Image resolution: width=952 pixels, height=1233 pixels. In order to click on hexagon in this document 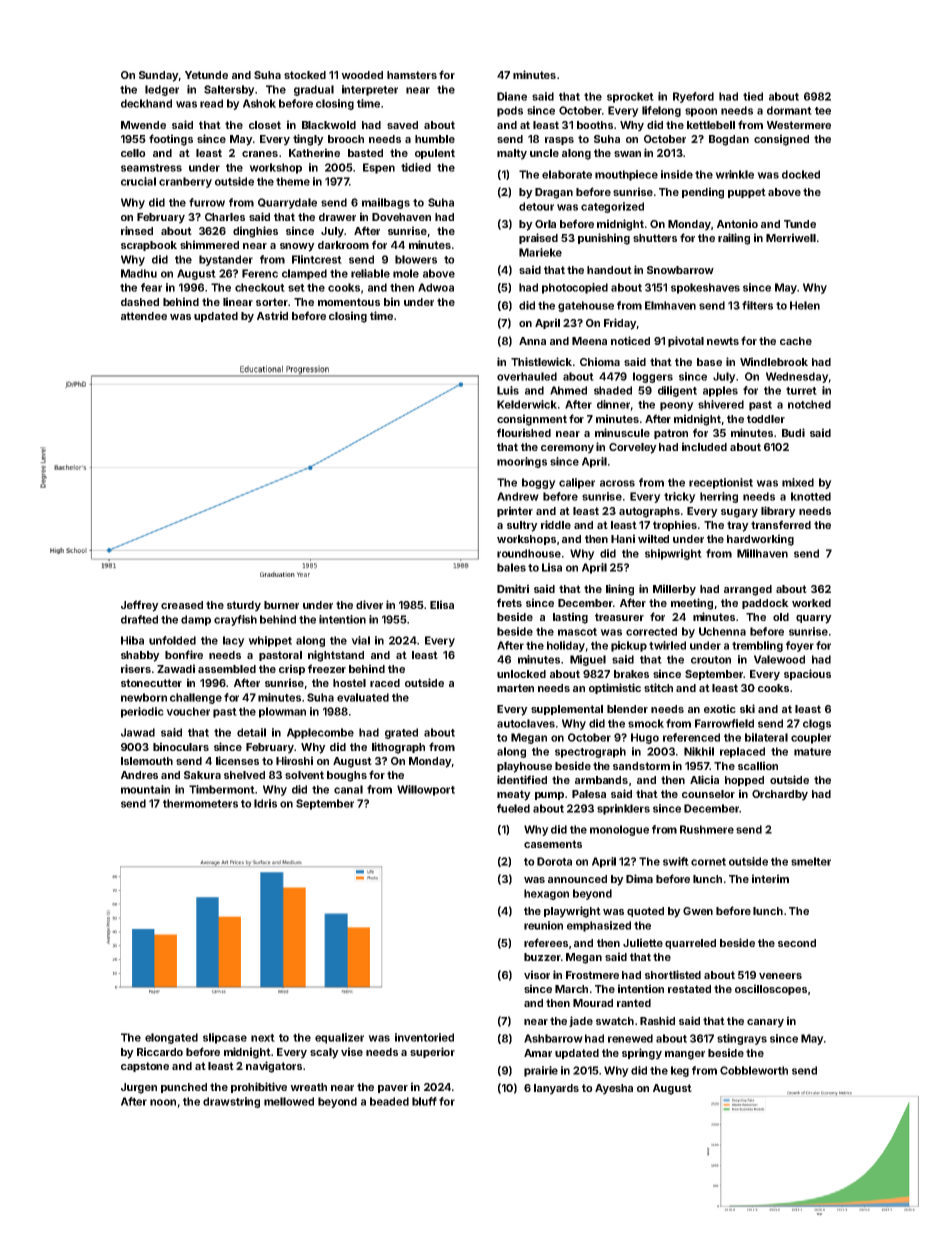, I will do `click(546, 894)`.
